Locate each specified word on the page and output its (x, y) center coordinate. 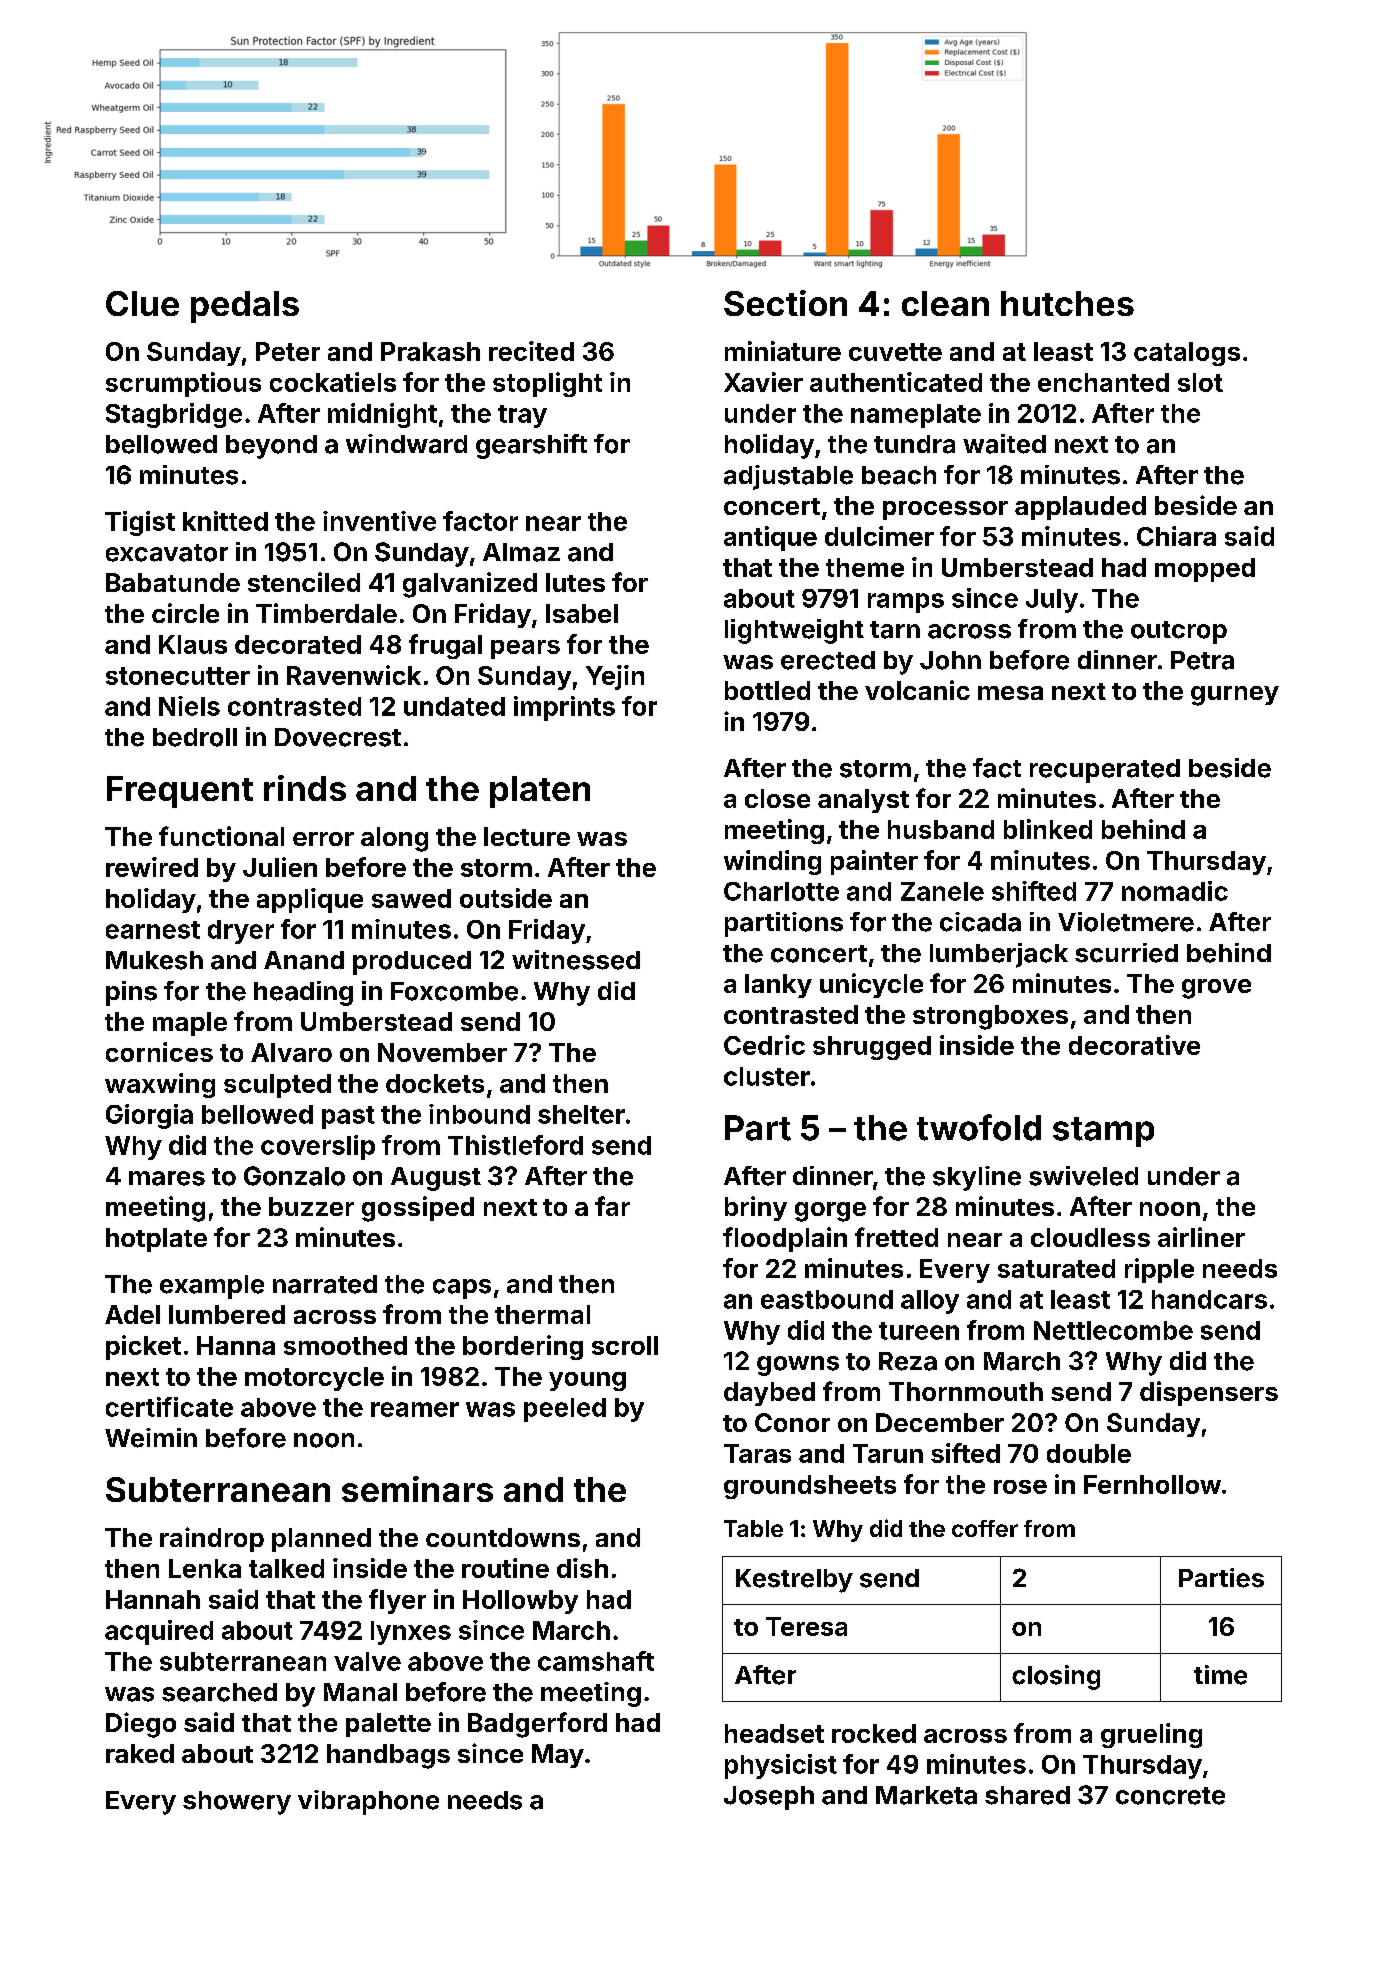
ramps (906, 603)
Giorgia (149, 1116)
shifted (1034, 891)
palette (388, 1725)
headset (774, 1733)
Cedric (764, 1045)
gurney (1235, 696)
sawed (411, 898)
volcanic (917, 690)
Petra (1202, 660)
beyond (271, 447)
